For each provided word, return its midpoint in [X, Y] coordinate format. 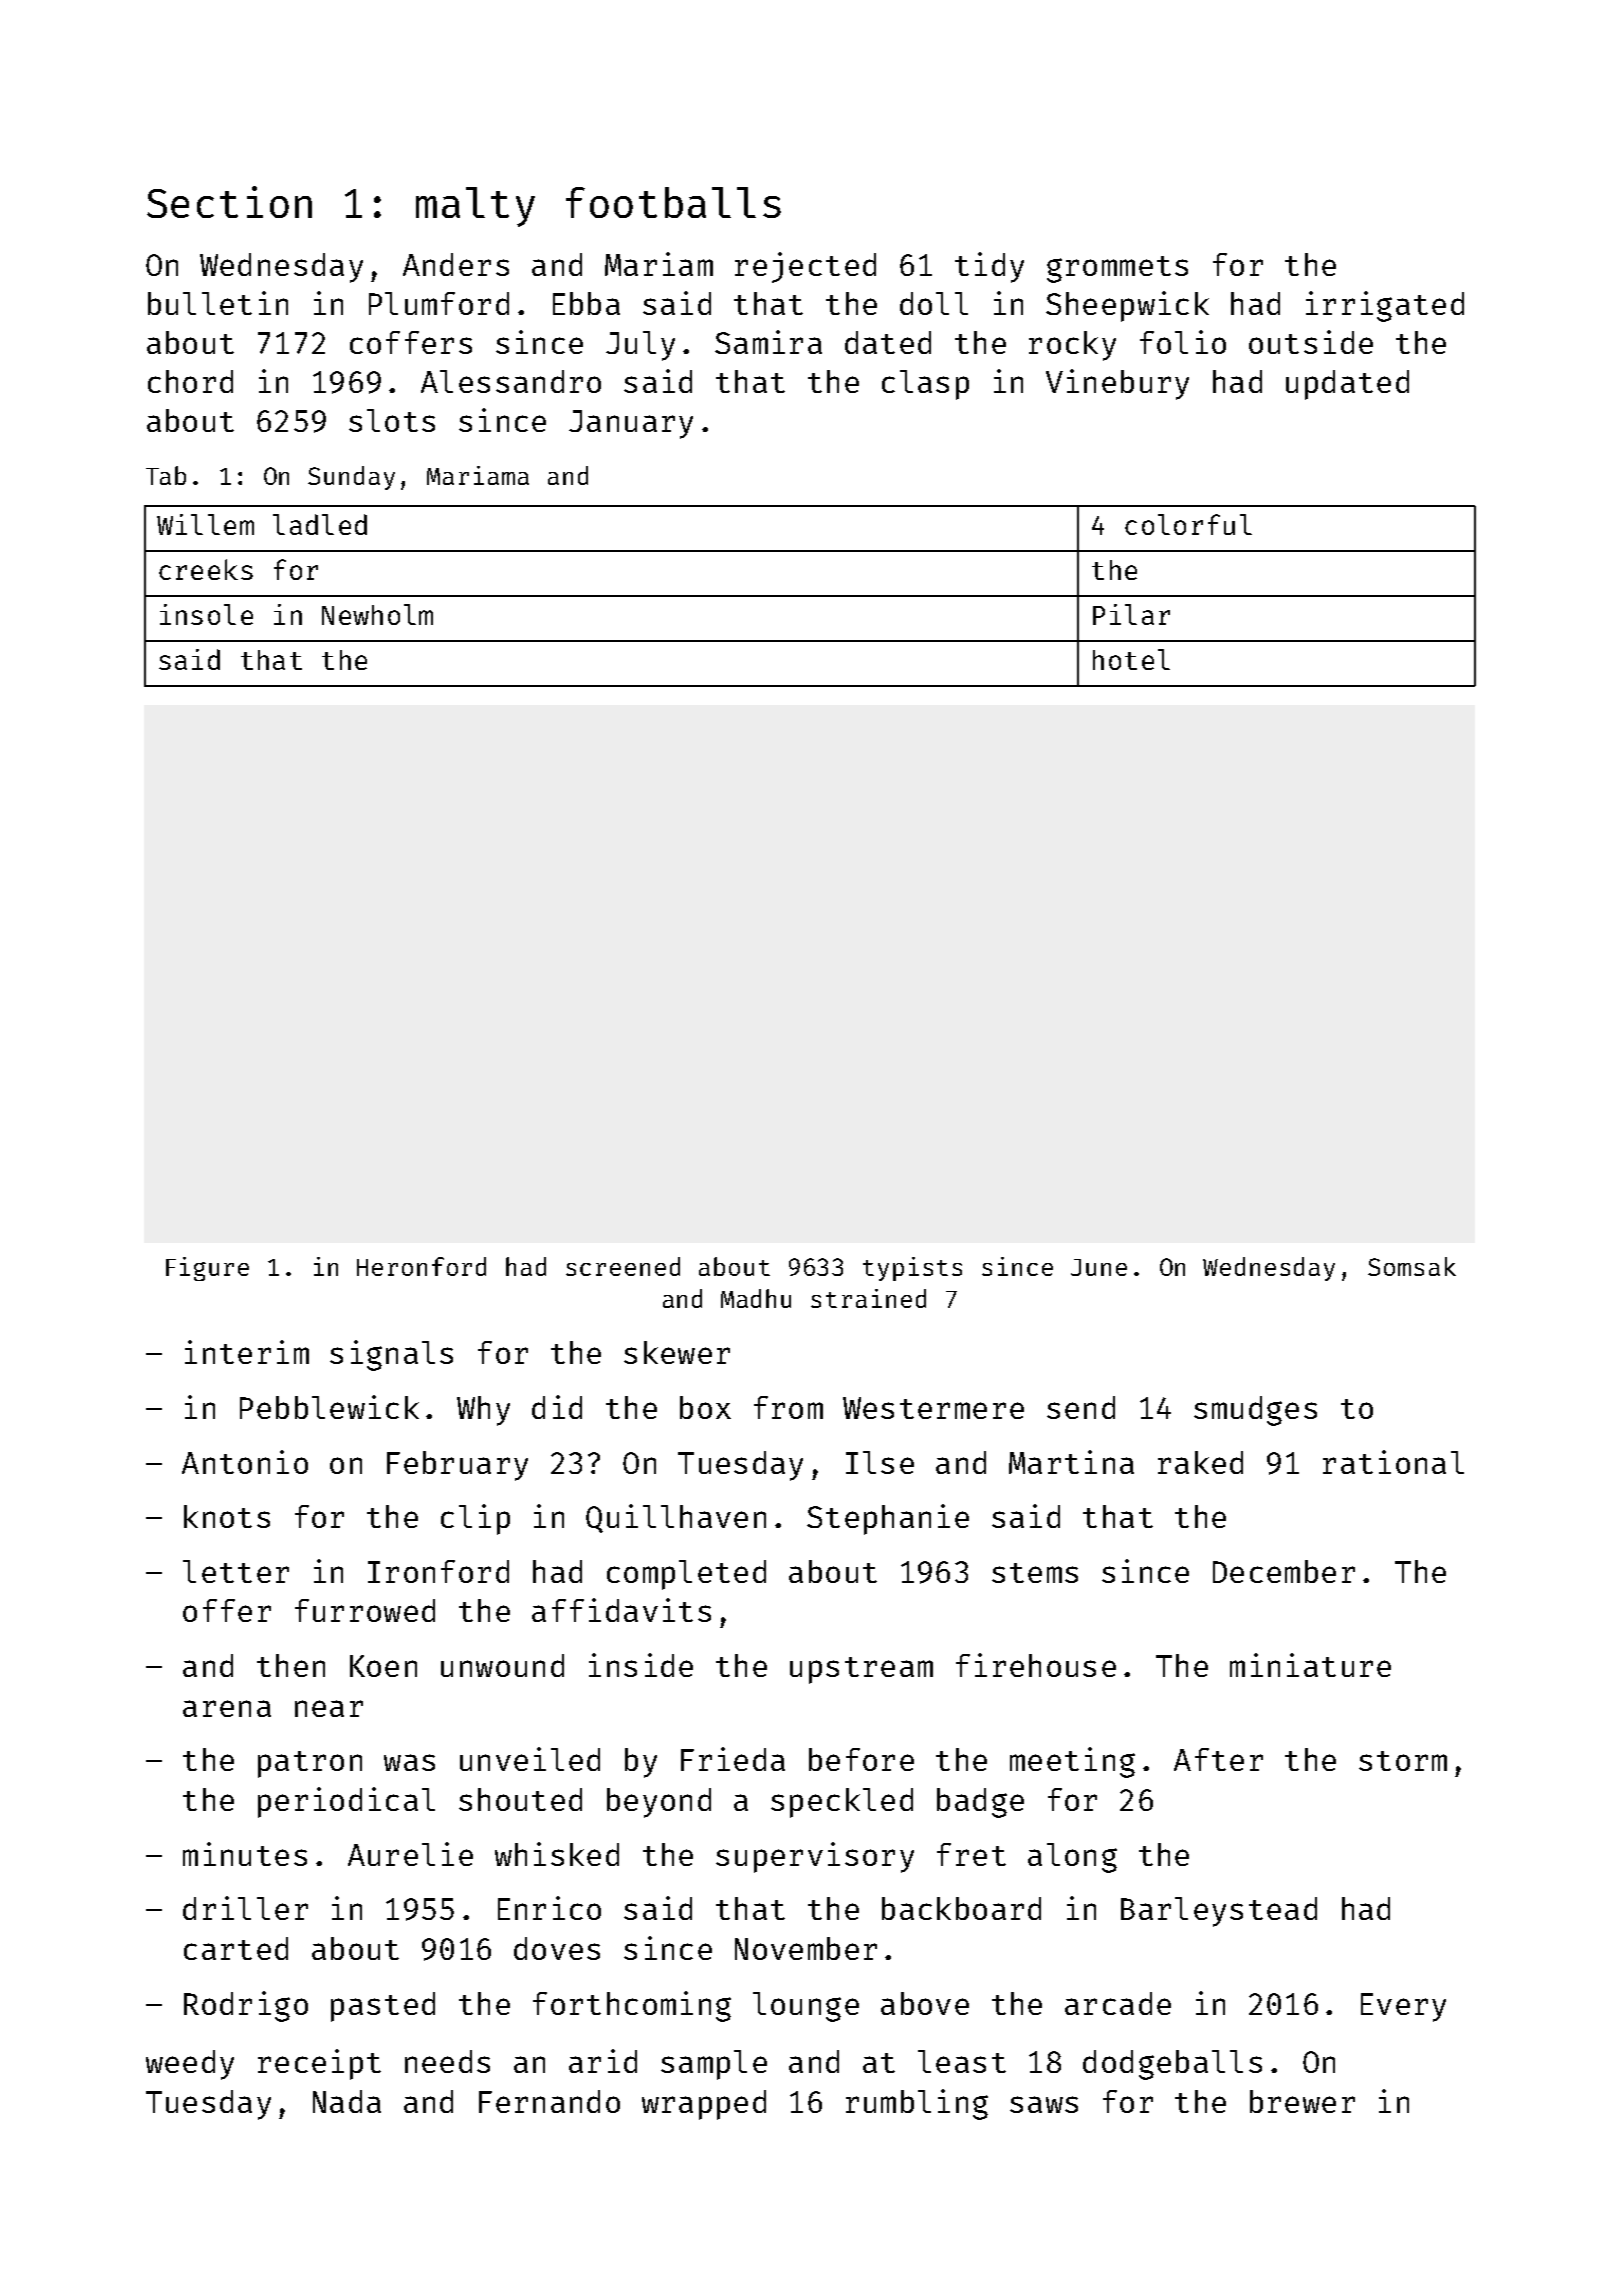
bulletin [218, 303]
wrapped [704, 2105]
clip [475, 1519]
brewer [1302, 2101]
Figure [207, 1269]
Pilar [1131, 614]
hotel [1131, 659]
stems [1035, 1573]
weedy [190, 2065]
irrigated [1385, 306]
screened [623, 1266]
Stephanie [888, 1519]
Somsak [1412, 1266]
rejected [805, 267]
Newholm [377, 614]
